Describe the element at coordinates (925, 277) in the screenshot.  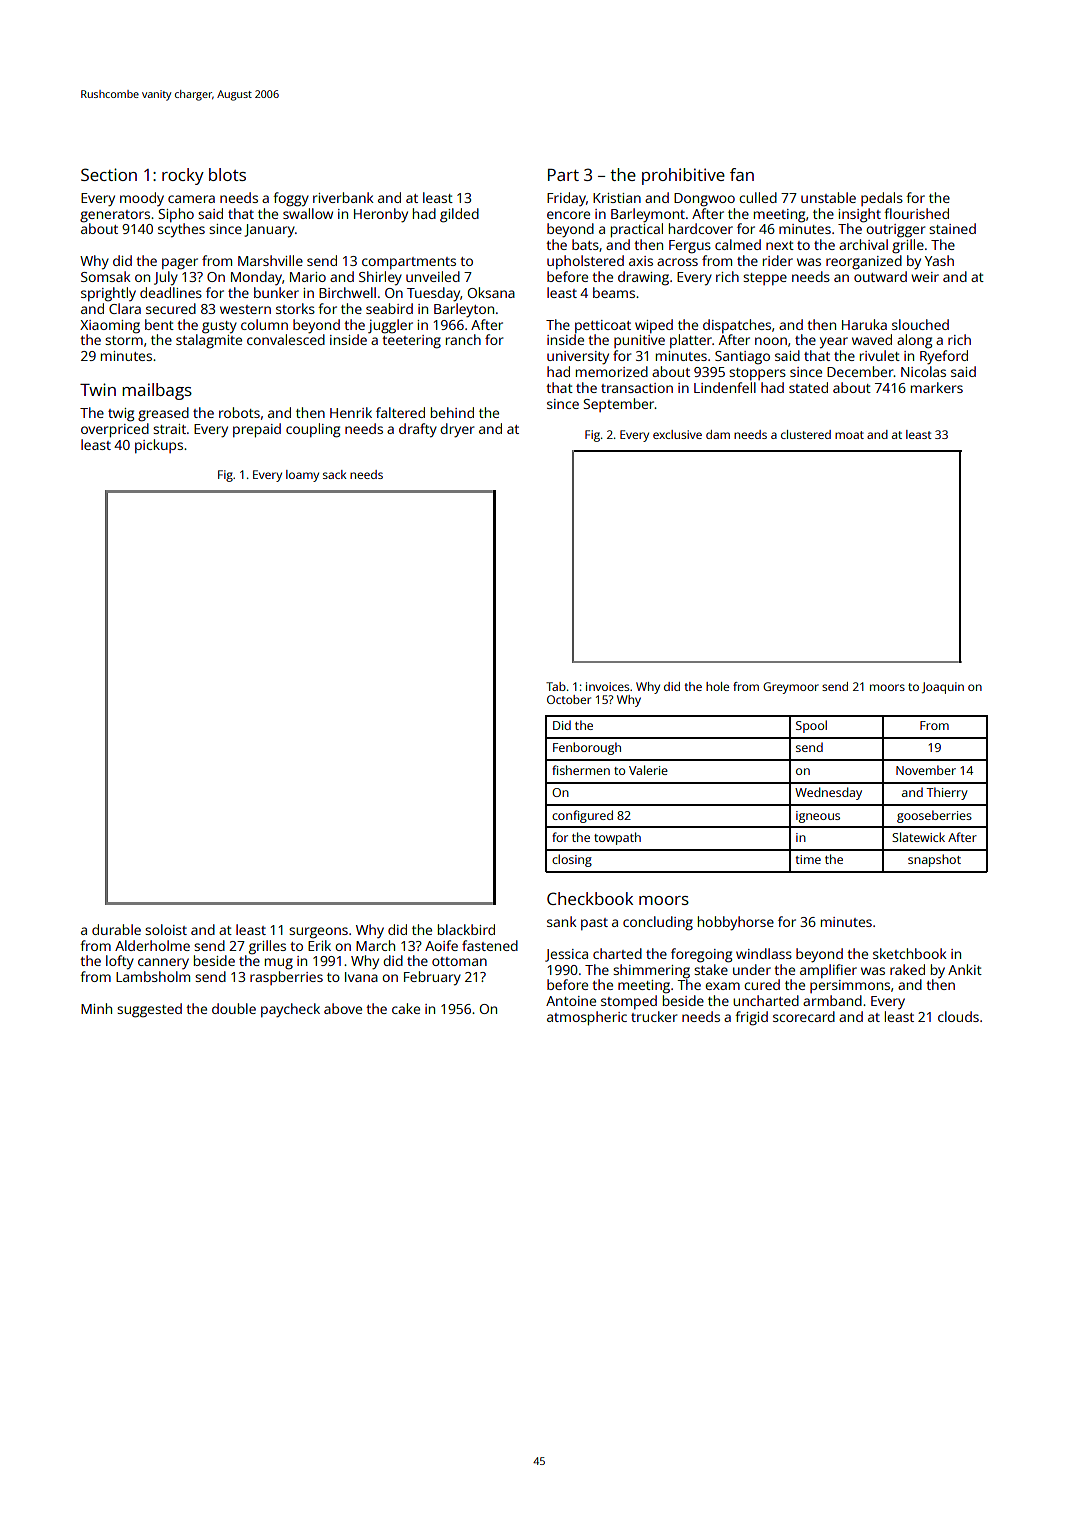
I see `weir` at that location.
